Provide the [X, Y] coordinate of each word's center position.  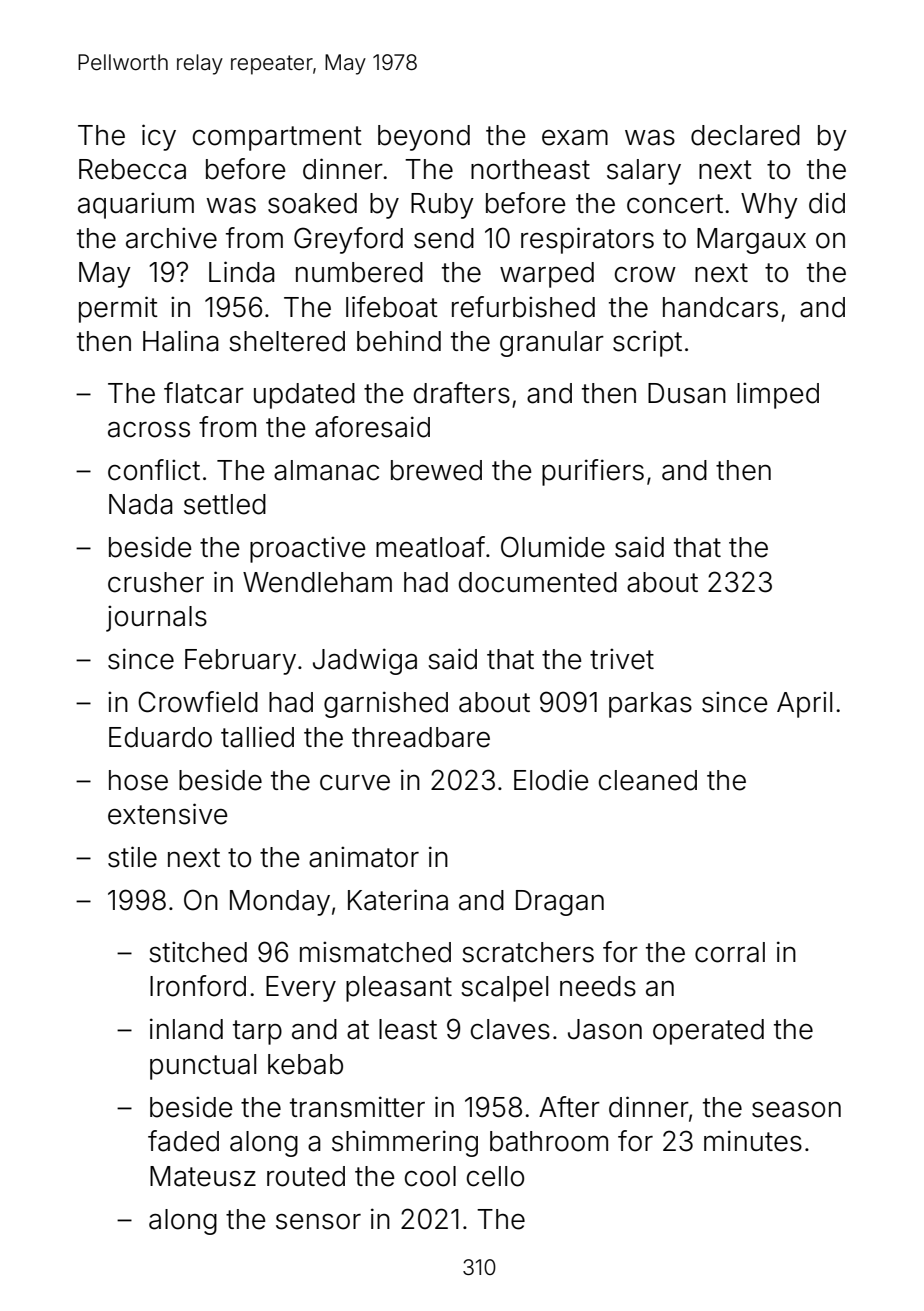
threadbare [421, 737]
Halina [181, 341]
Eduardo [160, 737]
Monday [280, 903]
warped [547, 275]
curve [355, 783]
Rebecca [132, 169]
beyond [424, 138]
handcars [720, 307]
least [408, 1029]
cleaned [648, 780]
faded [183, 1141]
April [804, 704]
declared [745, 135]
